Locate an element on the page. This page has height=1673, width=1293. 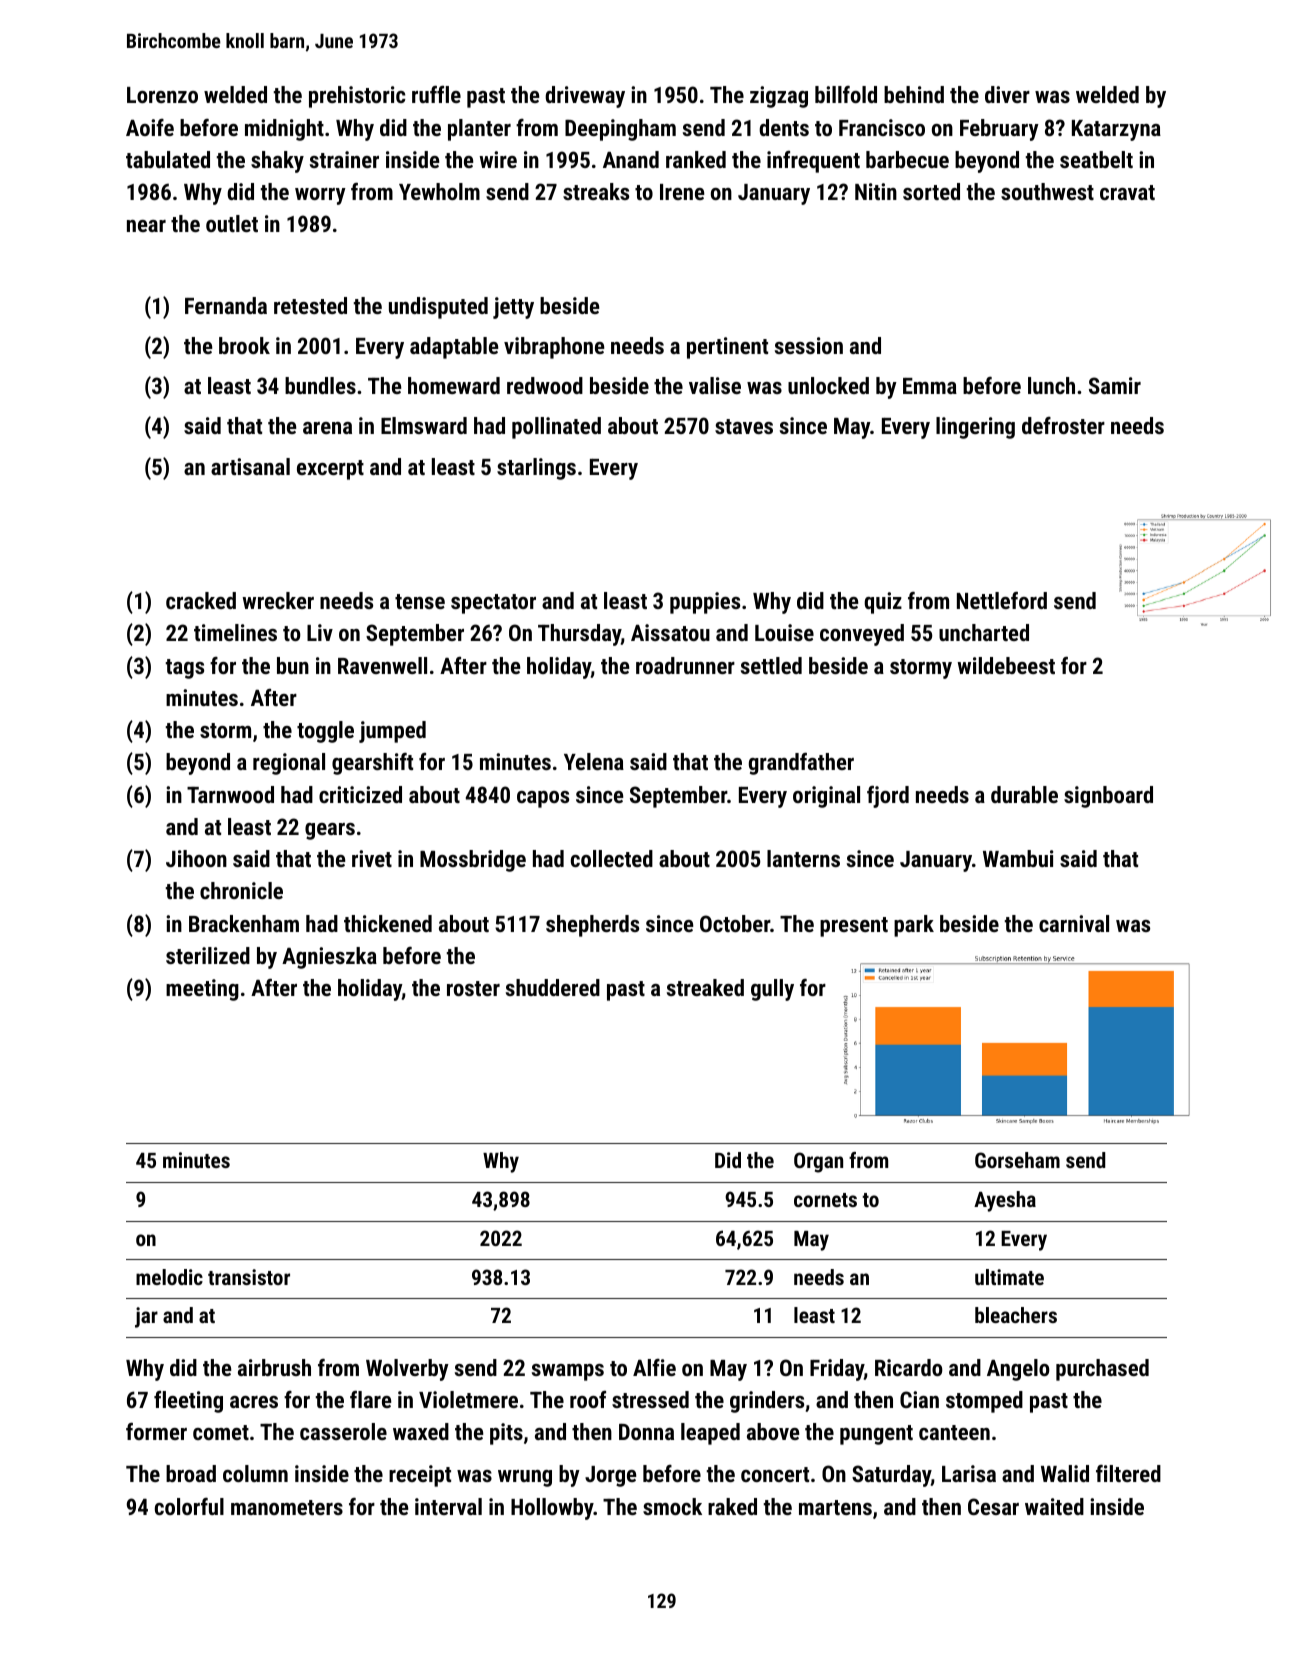
melodic is located at coordinates (169, 1277).
